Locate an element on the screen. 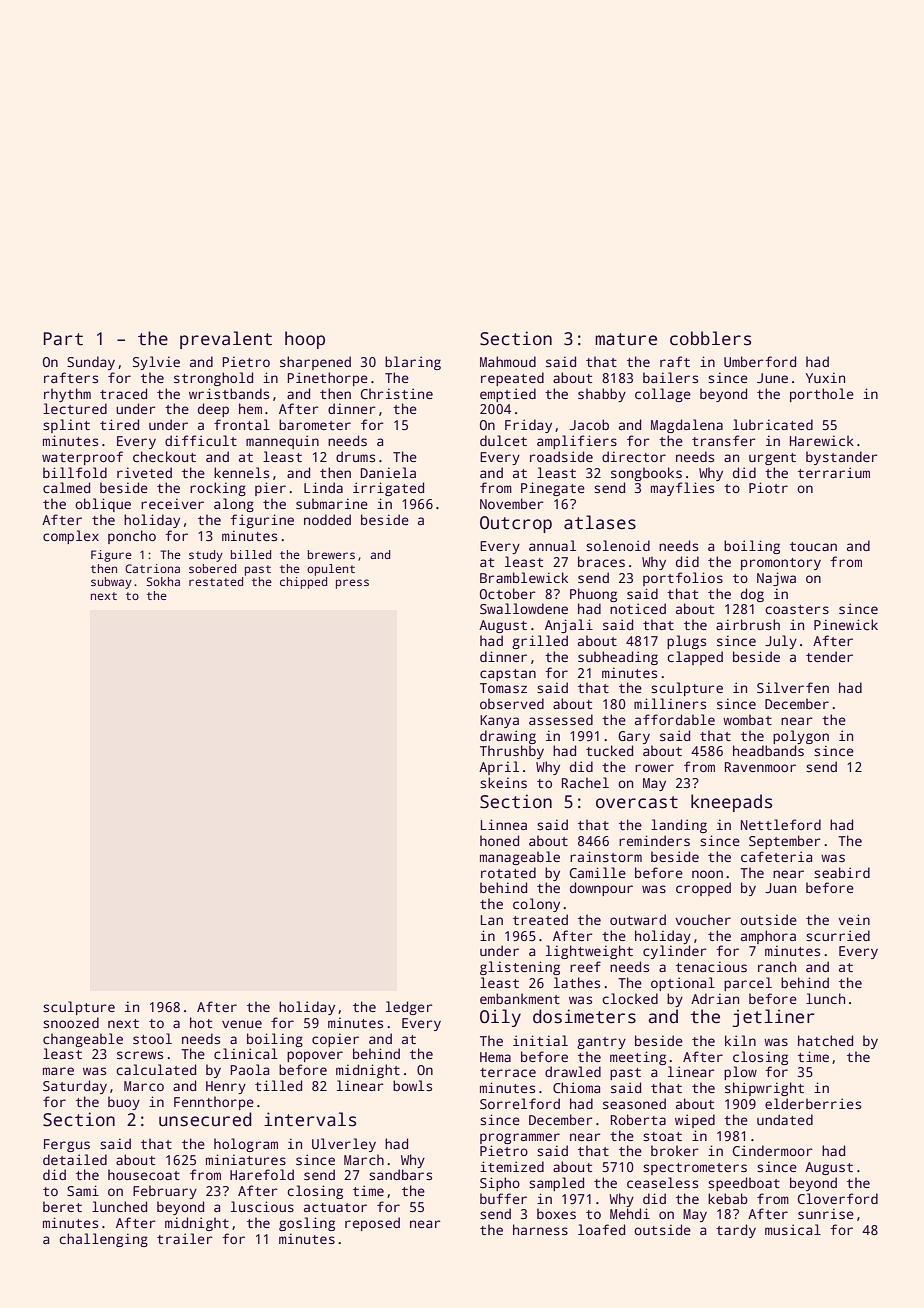 Image resolution: width=924 pixels, height=1308 pixels. hot is located at coordinates (201, 1022).
